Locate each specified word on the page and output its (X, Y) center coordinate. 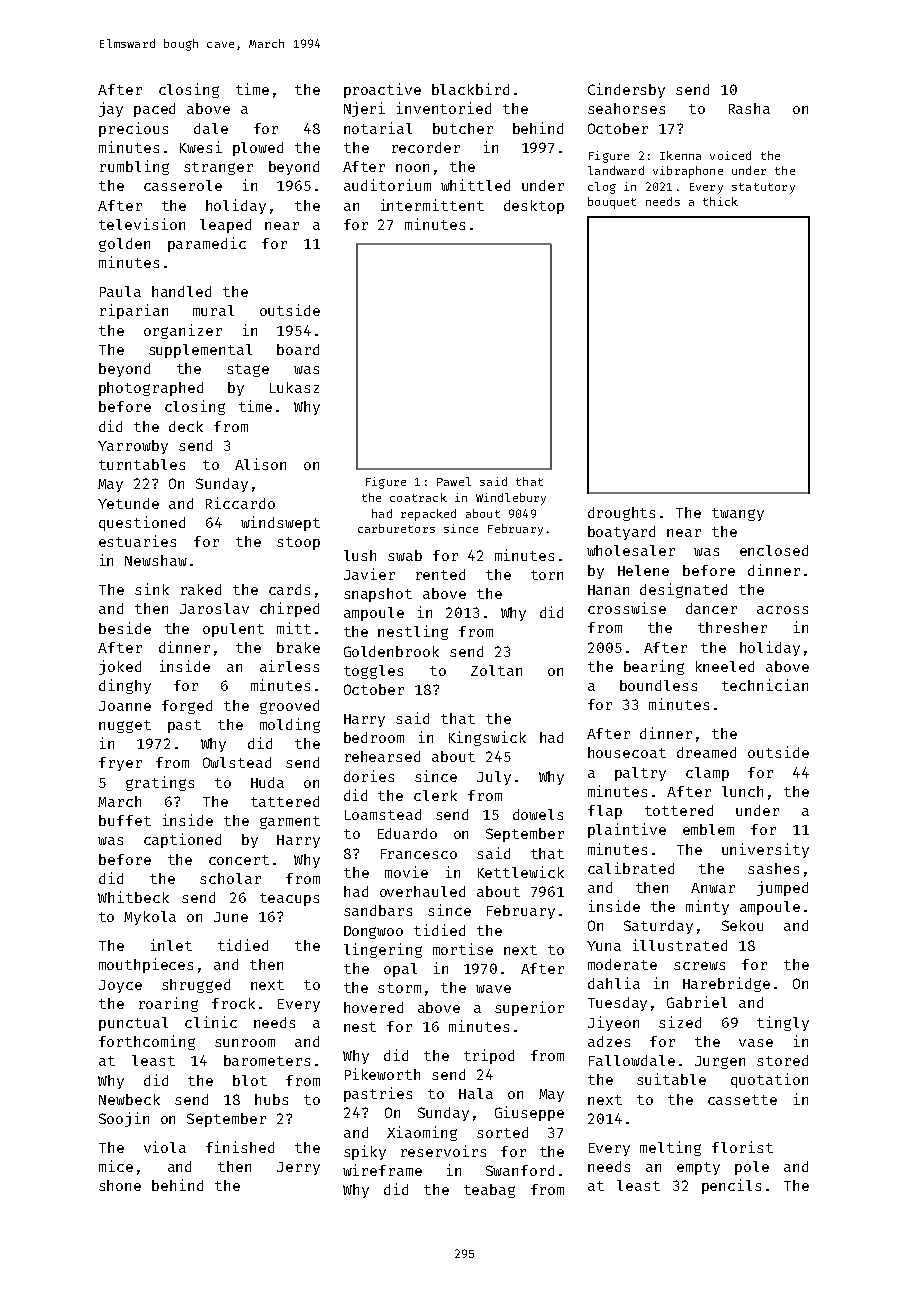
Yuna (604, 946)
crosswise (627, 608)
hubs (271, 1099)
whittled (475, 185)
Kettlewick (521, 872)
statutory (763, 188)
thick (720, 201)
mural (213, 310)
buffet (125, 820)
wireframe (382, 1170)
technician (765, 685)
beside (125, 628)
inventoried (444, 108)
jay (111, 109)
